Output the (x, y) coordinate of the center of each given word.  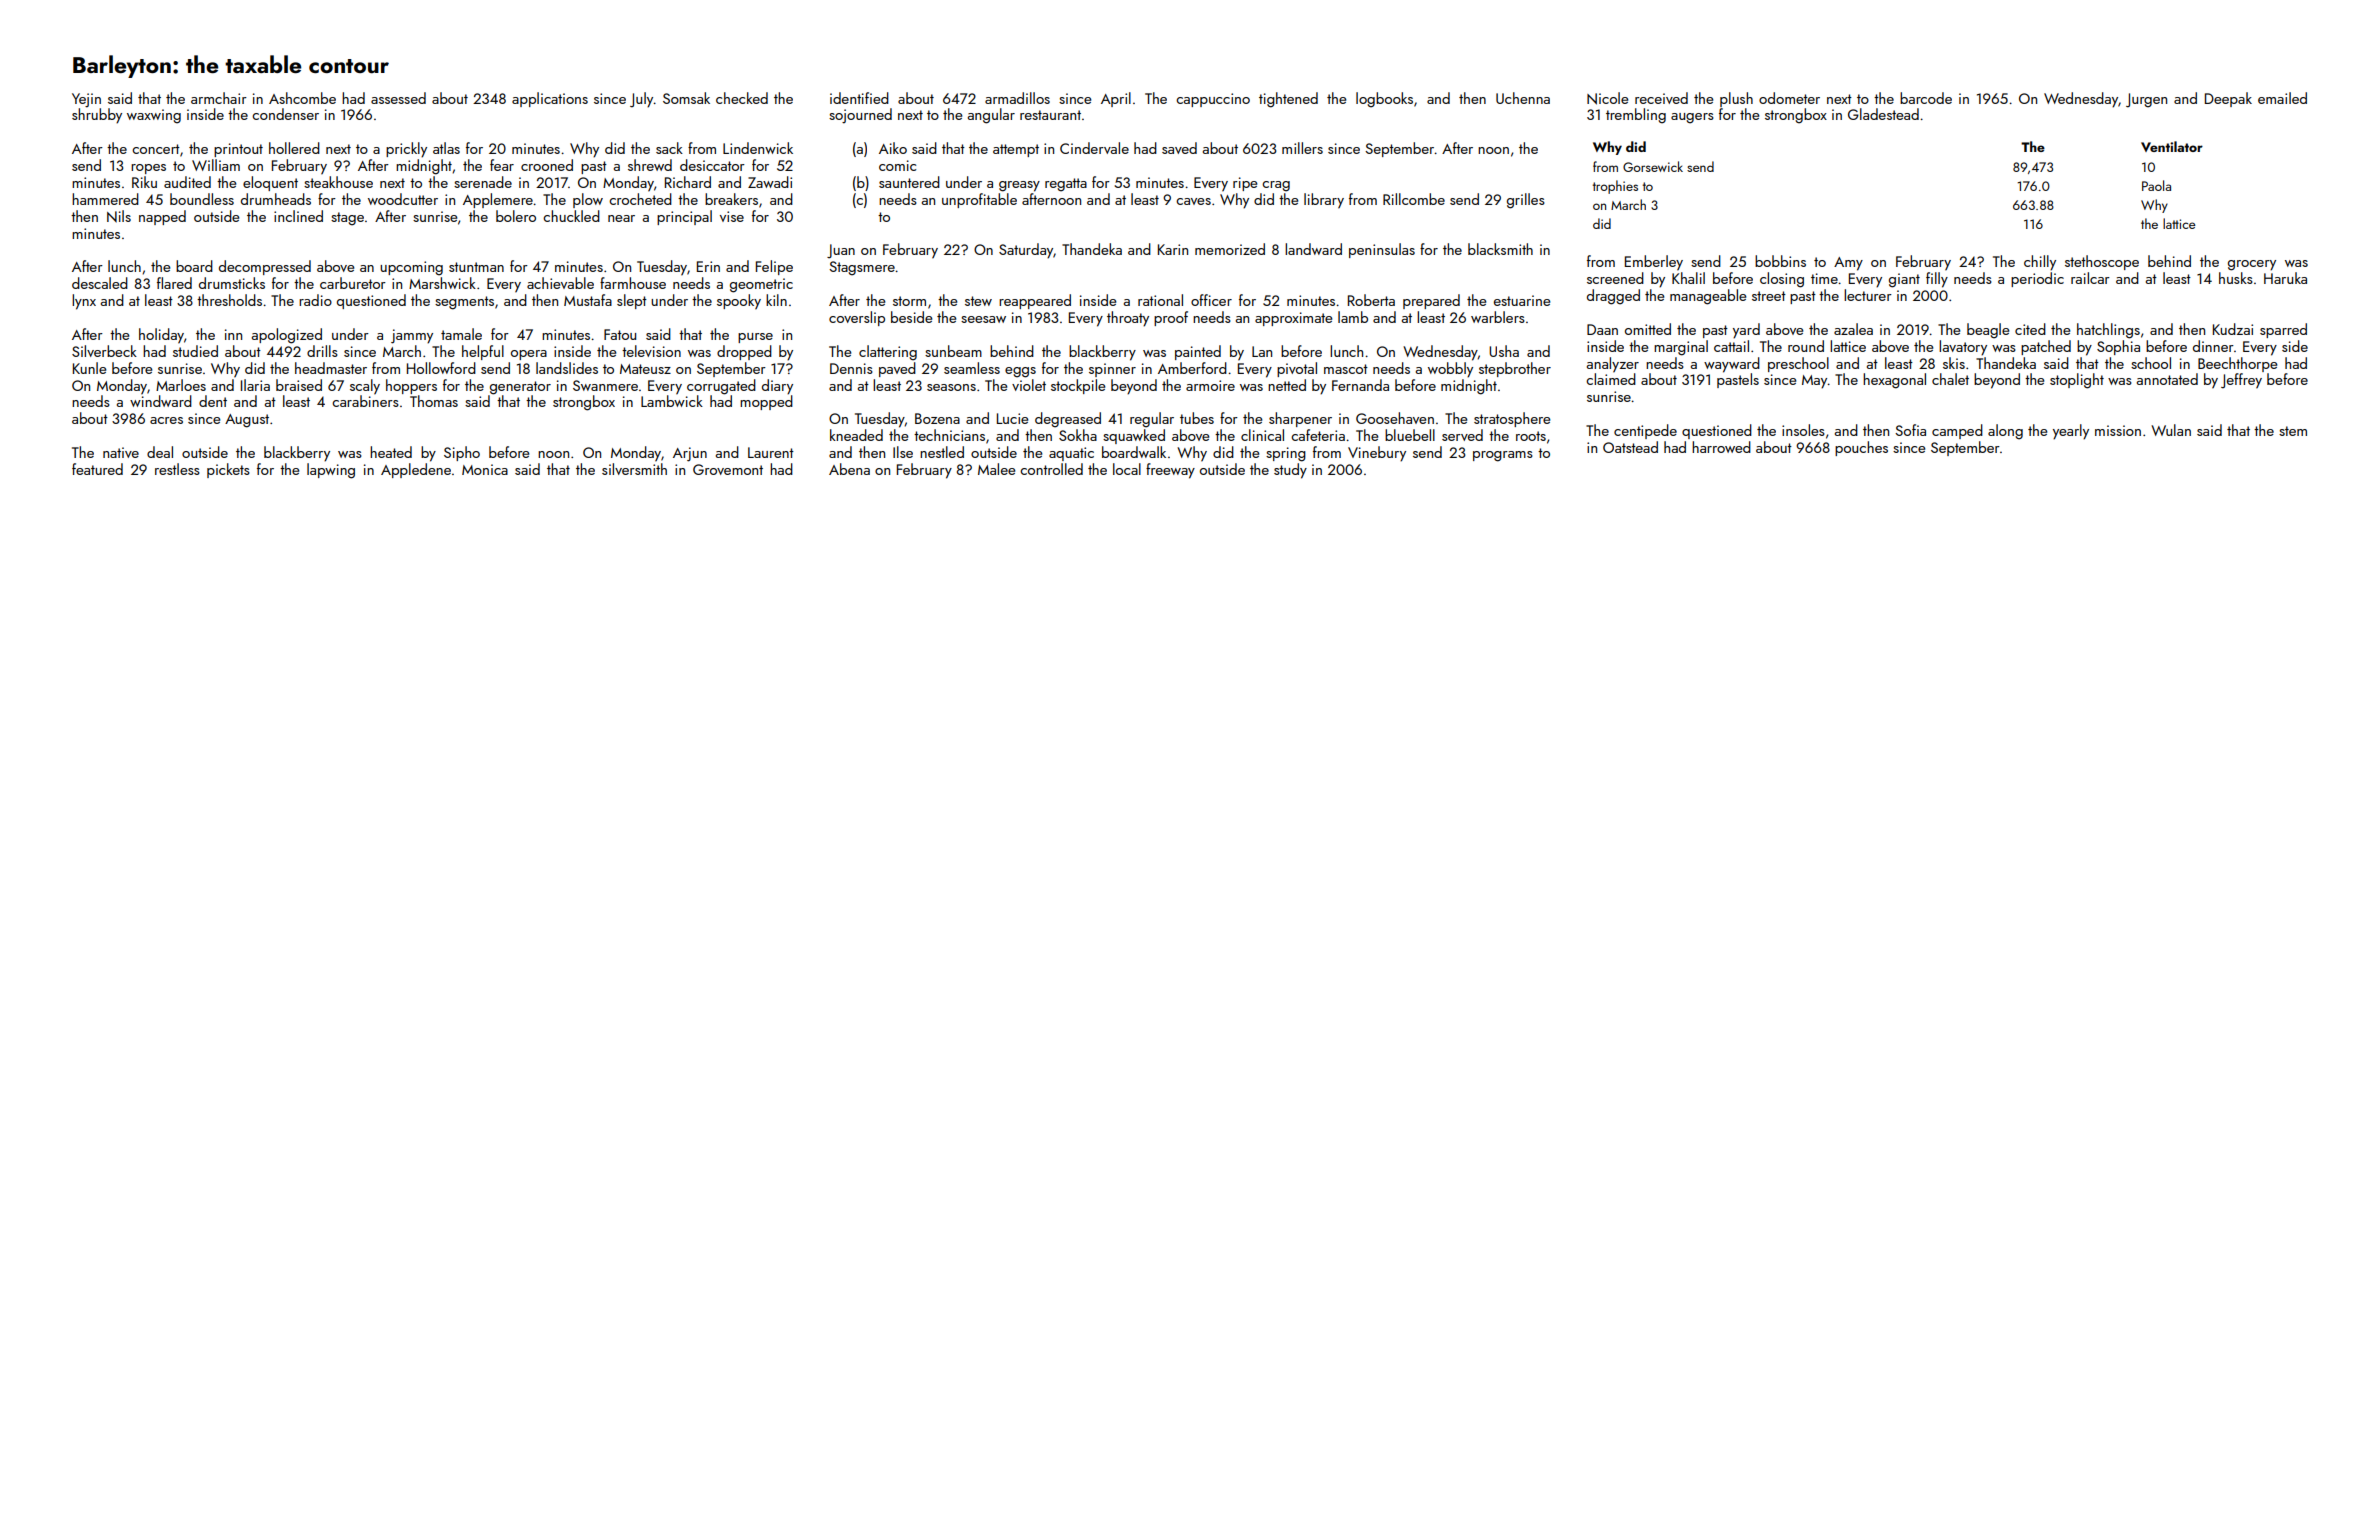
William (216, 165)
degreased (1068, 420)
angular (991, 116)
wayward (1732, 365)
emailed (2282, 98)
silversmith (634, 469)
